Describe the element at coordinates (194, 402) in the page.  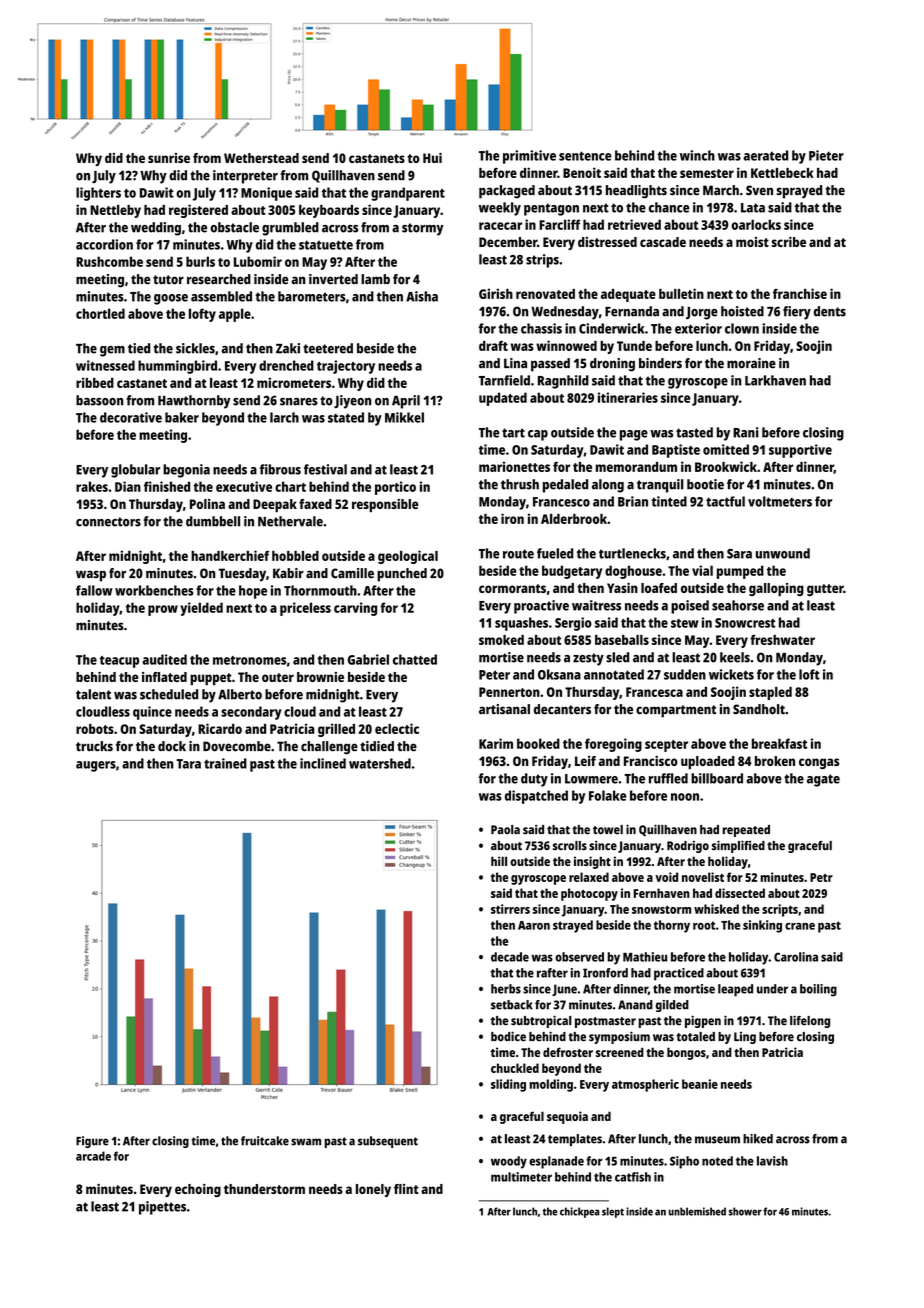
I see `Hawthornby` at that location.
